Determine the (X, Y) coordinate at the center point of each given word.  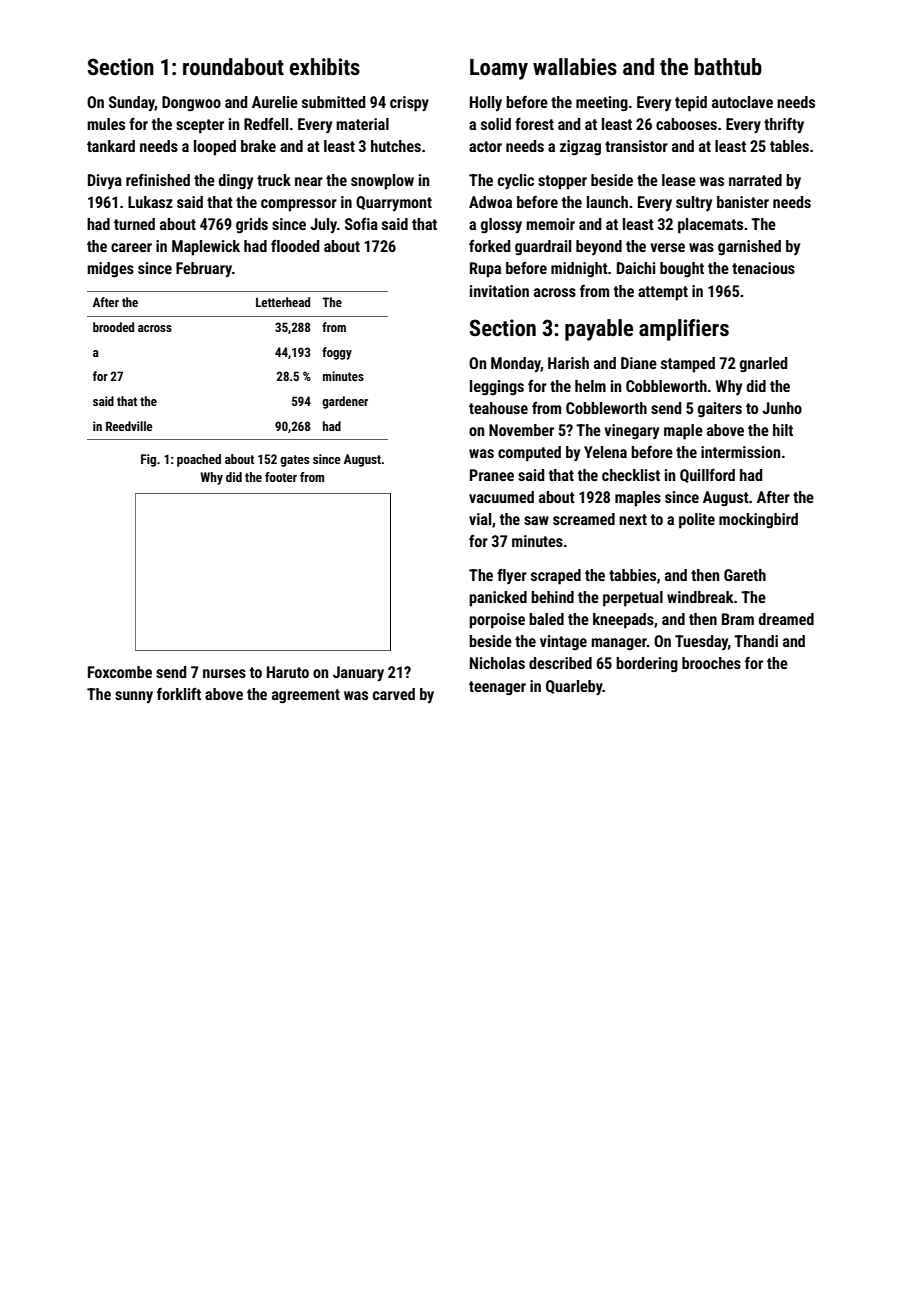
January (358, 673)
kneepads (623, 621)
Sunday (132, 103)
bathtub (728, 67)
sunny (134, 697)
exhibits (325, 67)
